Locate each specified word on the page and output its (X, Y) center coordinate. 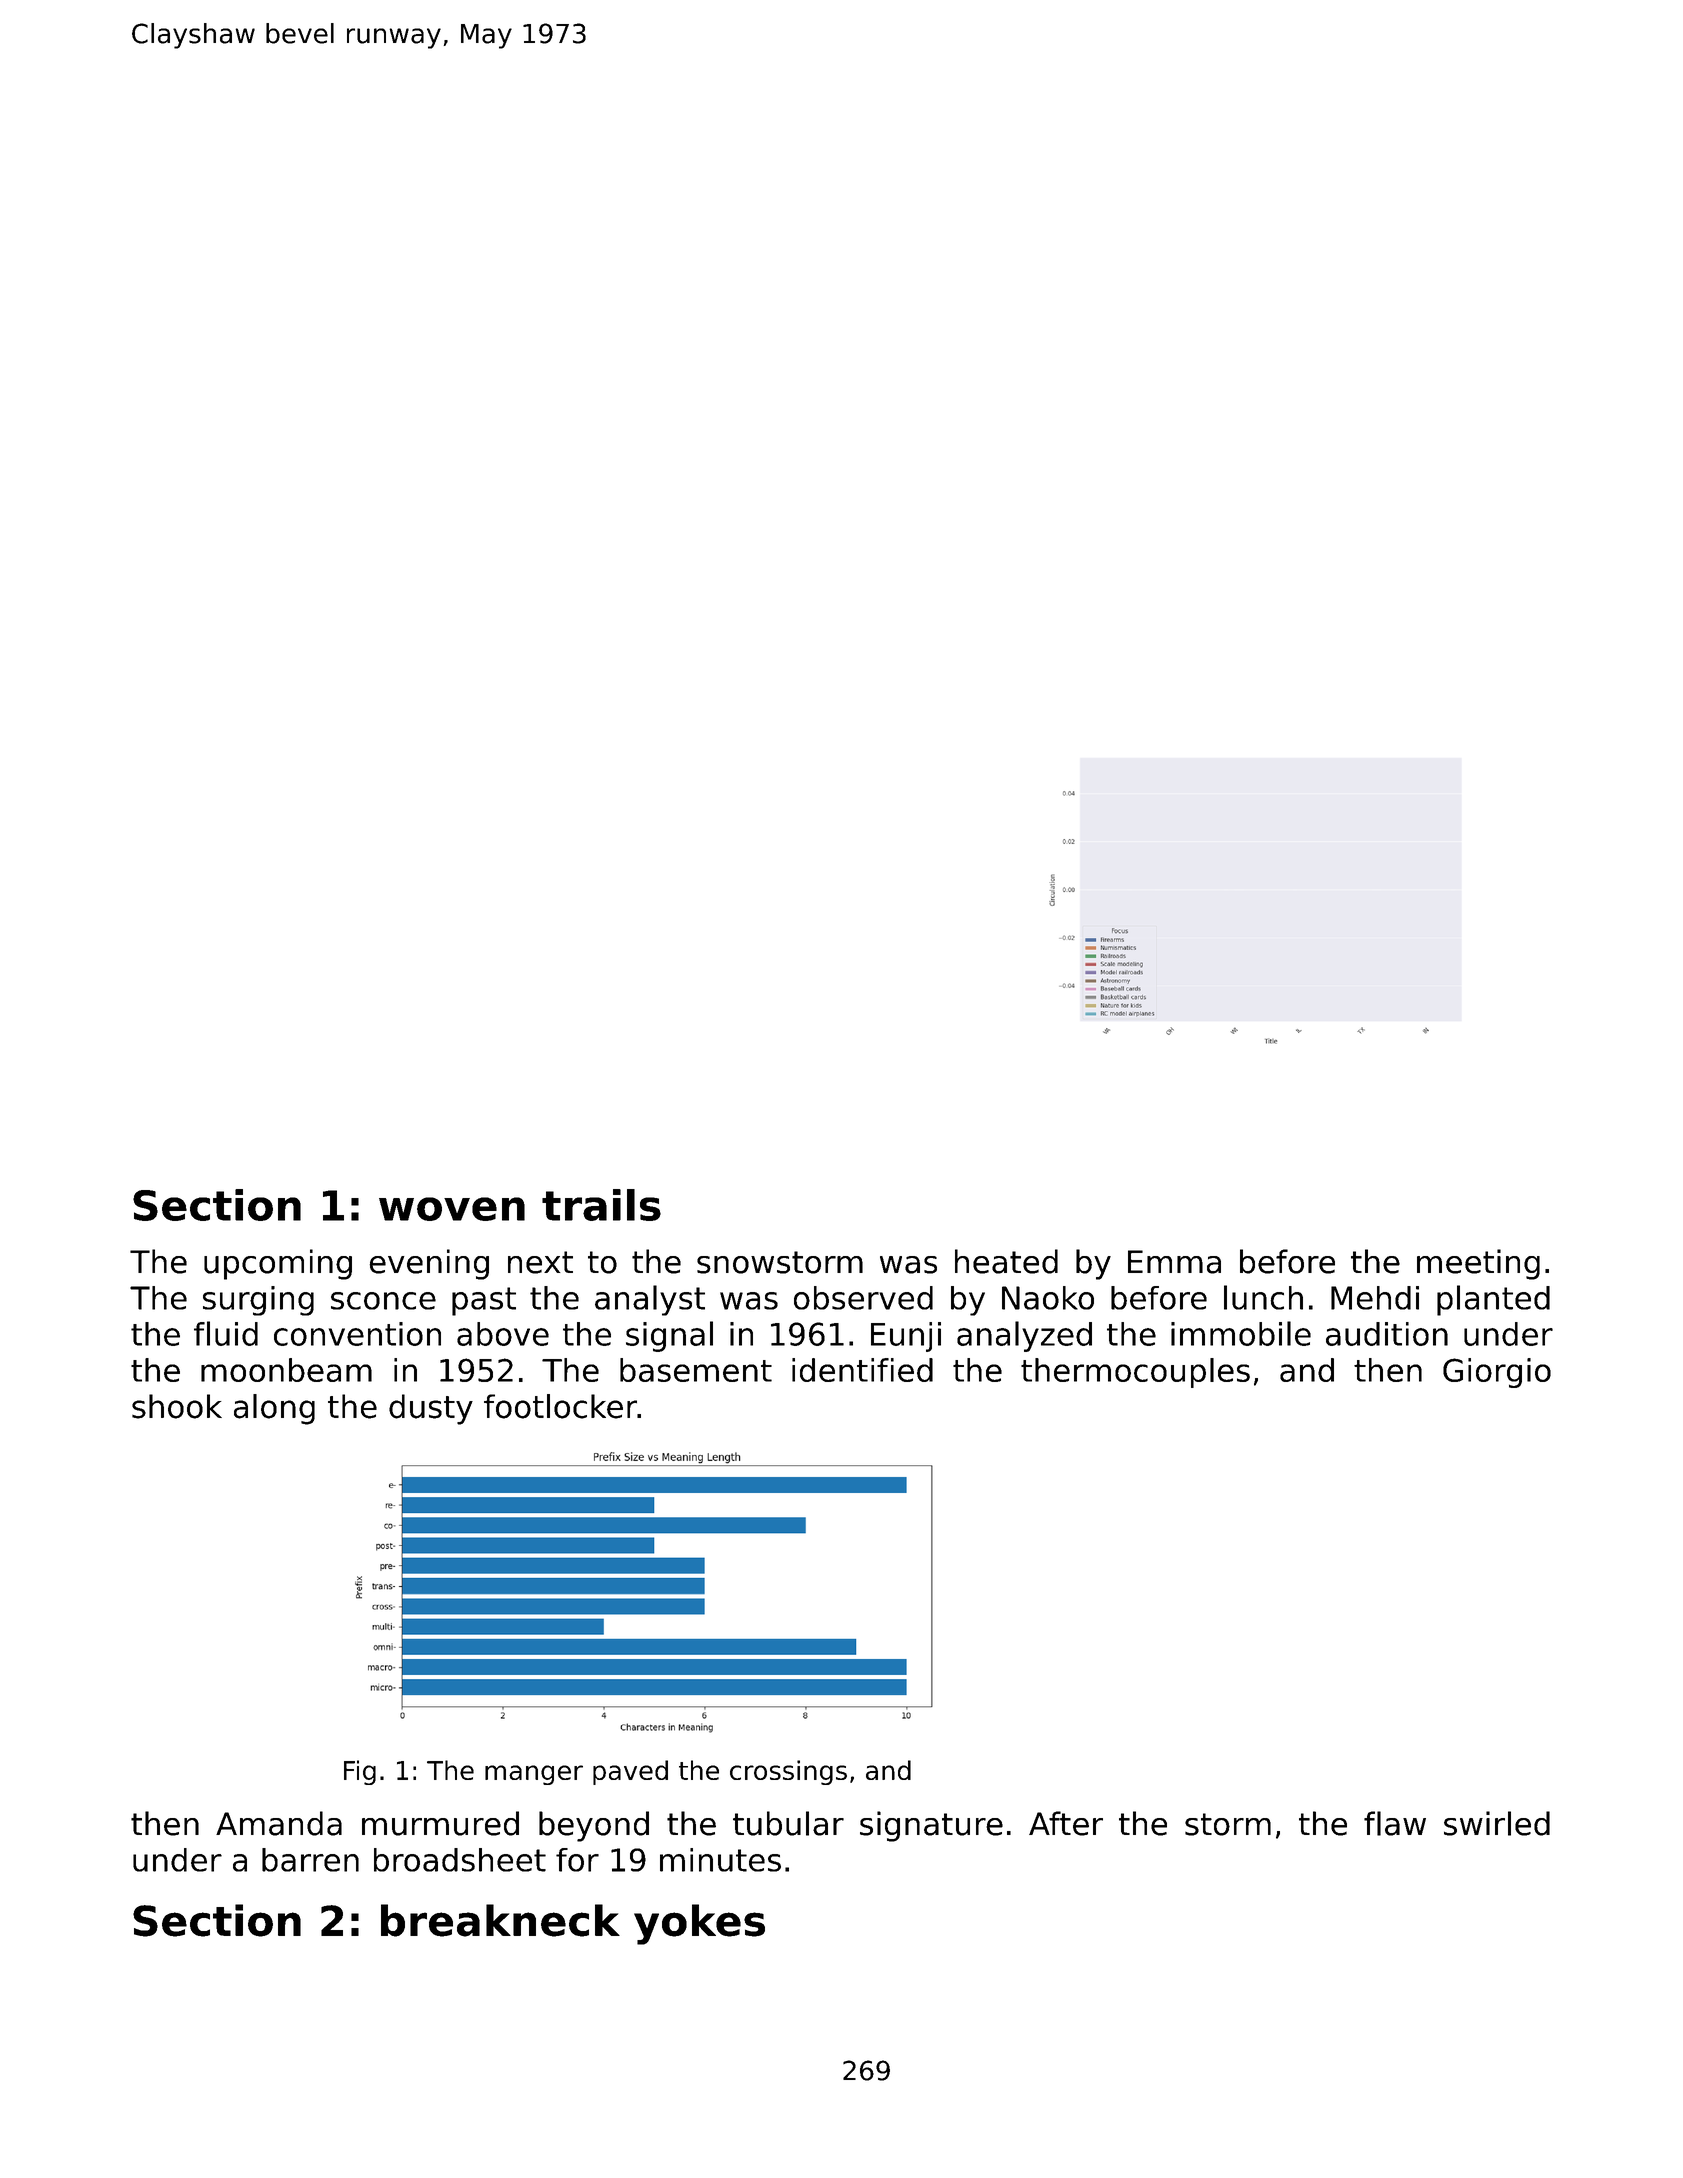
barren (310, 1860)
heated (1006, 1261)
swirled (1497, 1823)
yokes (699, 1924)
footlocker (560, 1406)
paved (630, 1772)
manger (534, 1775)
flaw (1395, 1823)
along (274, 1409)
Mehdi (1375, 1298)
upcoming (278, 1264)
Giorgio (1497, 1373)
